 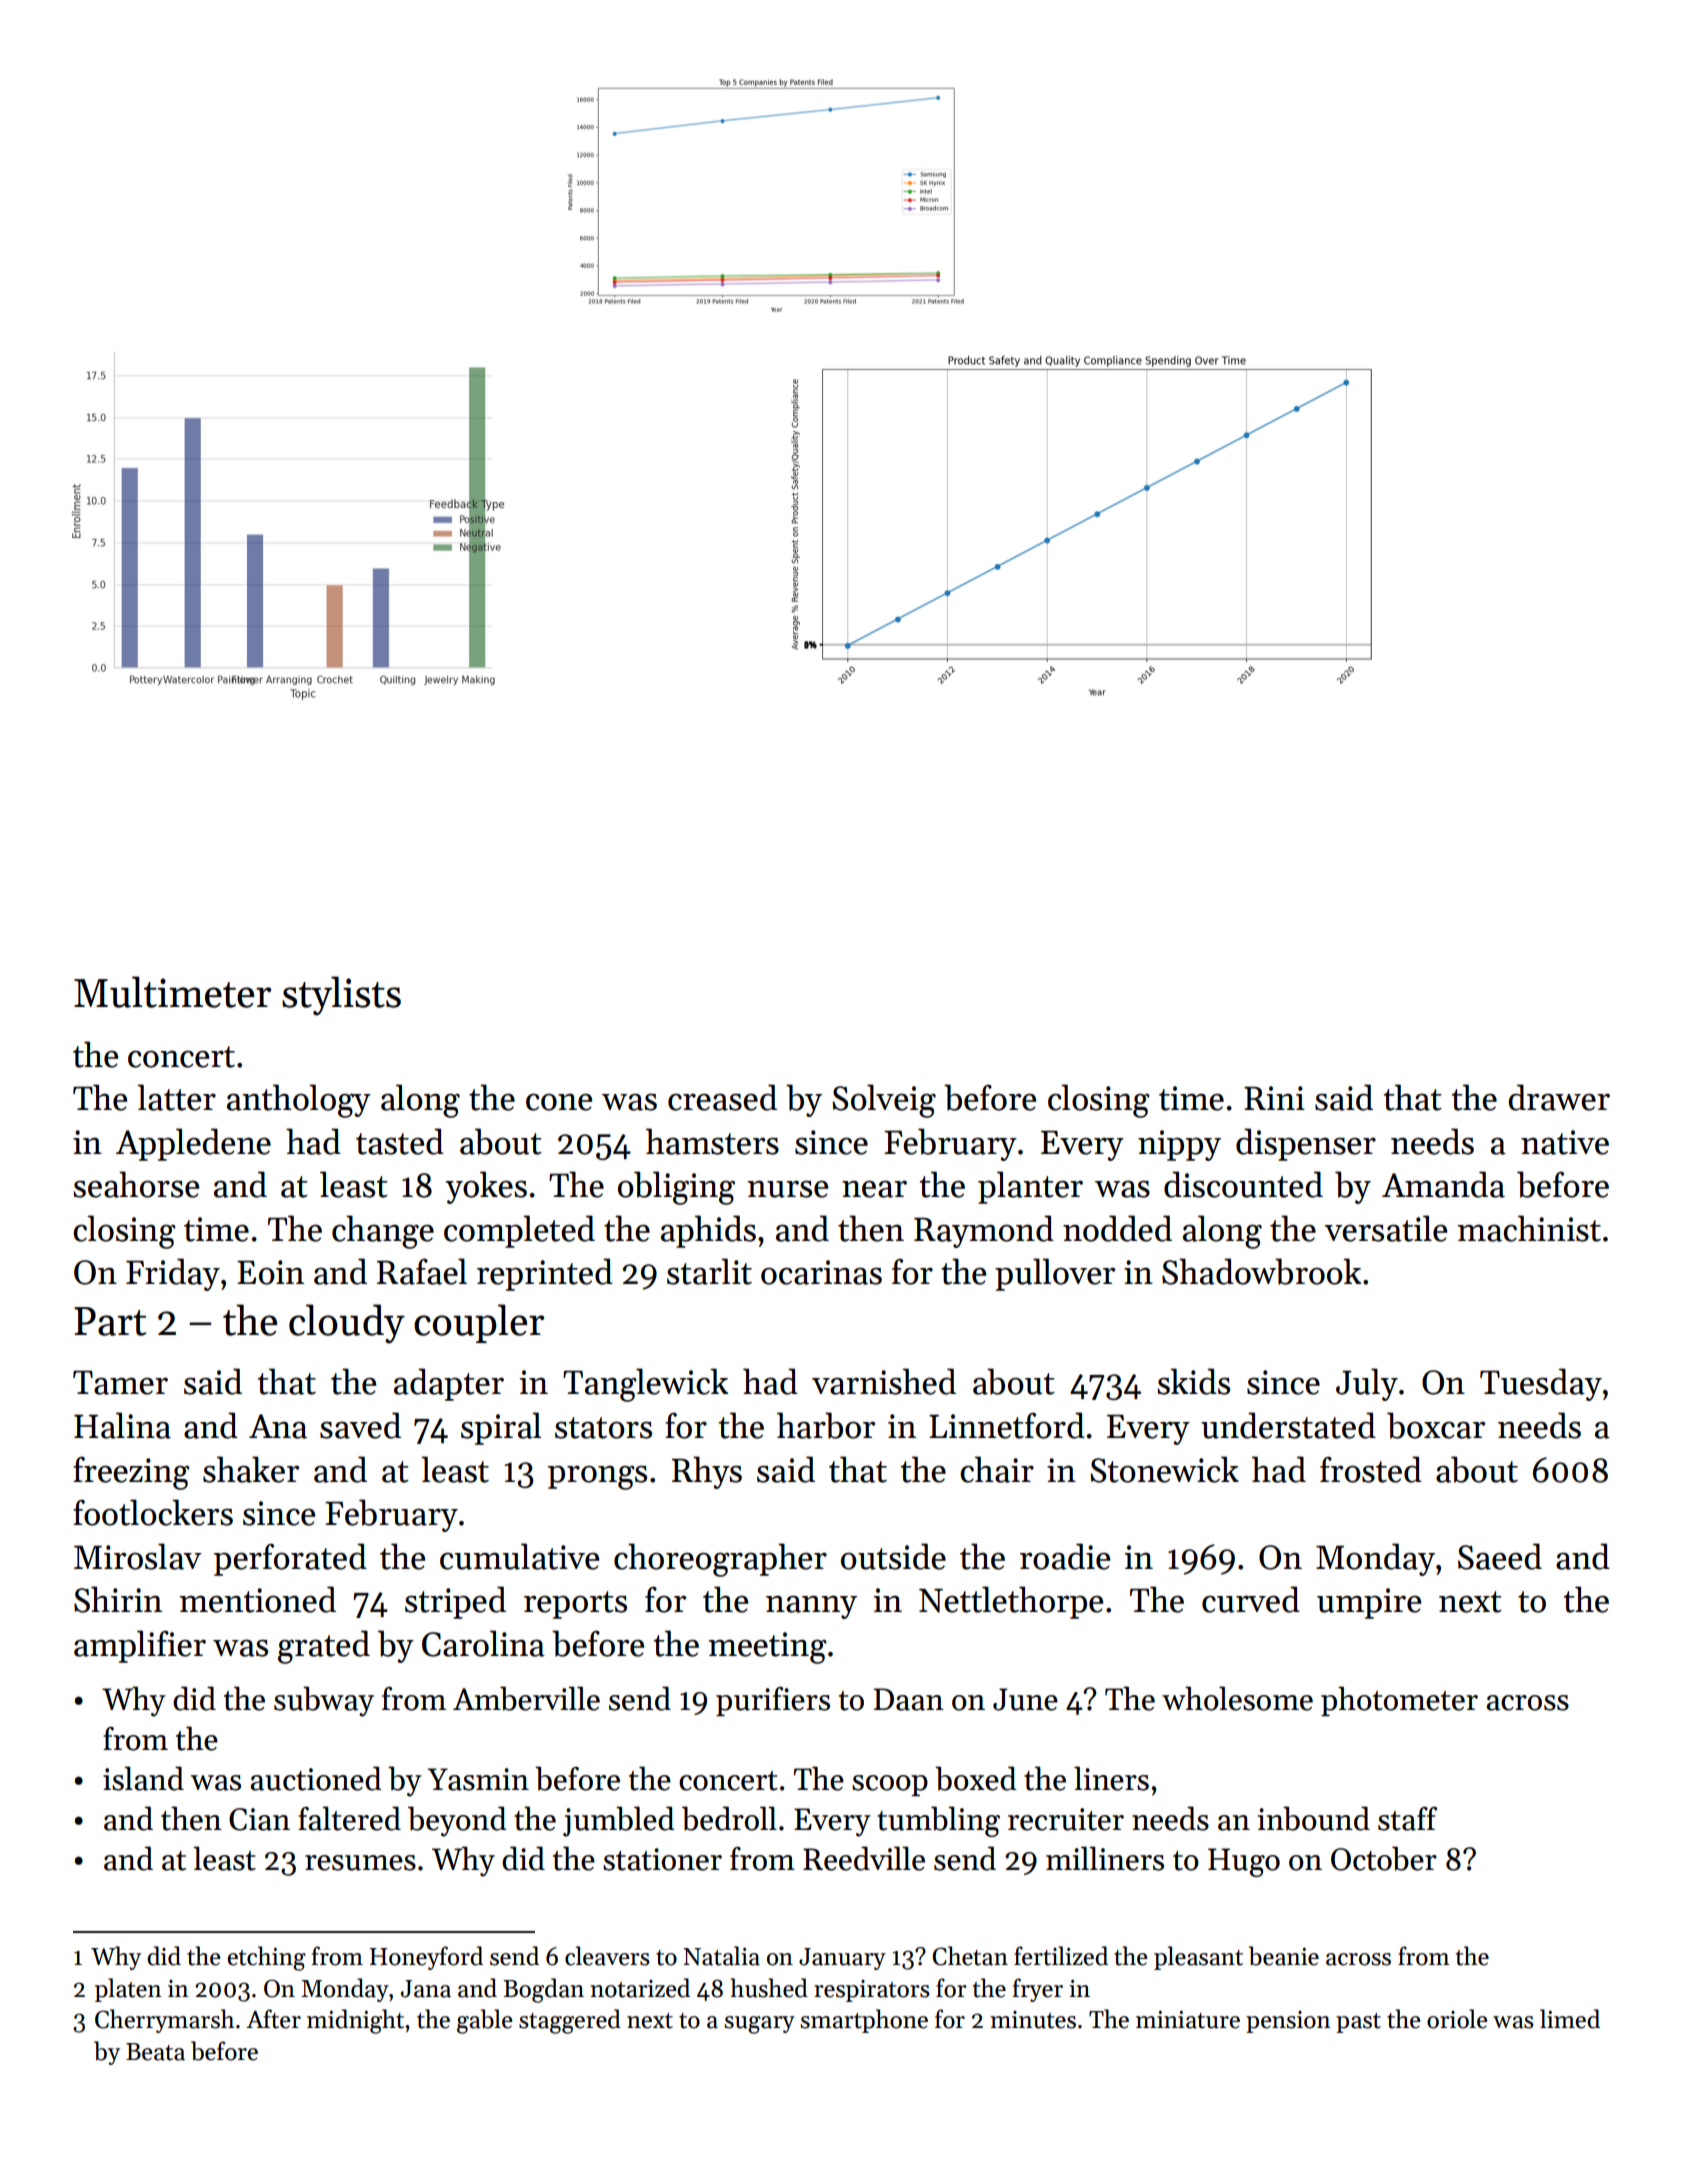 What do you see at coordinates (1500, 1556) in the screenshot?
I see `Saeed` at bounding box center [1500, 1556].
